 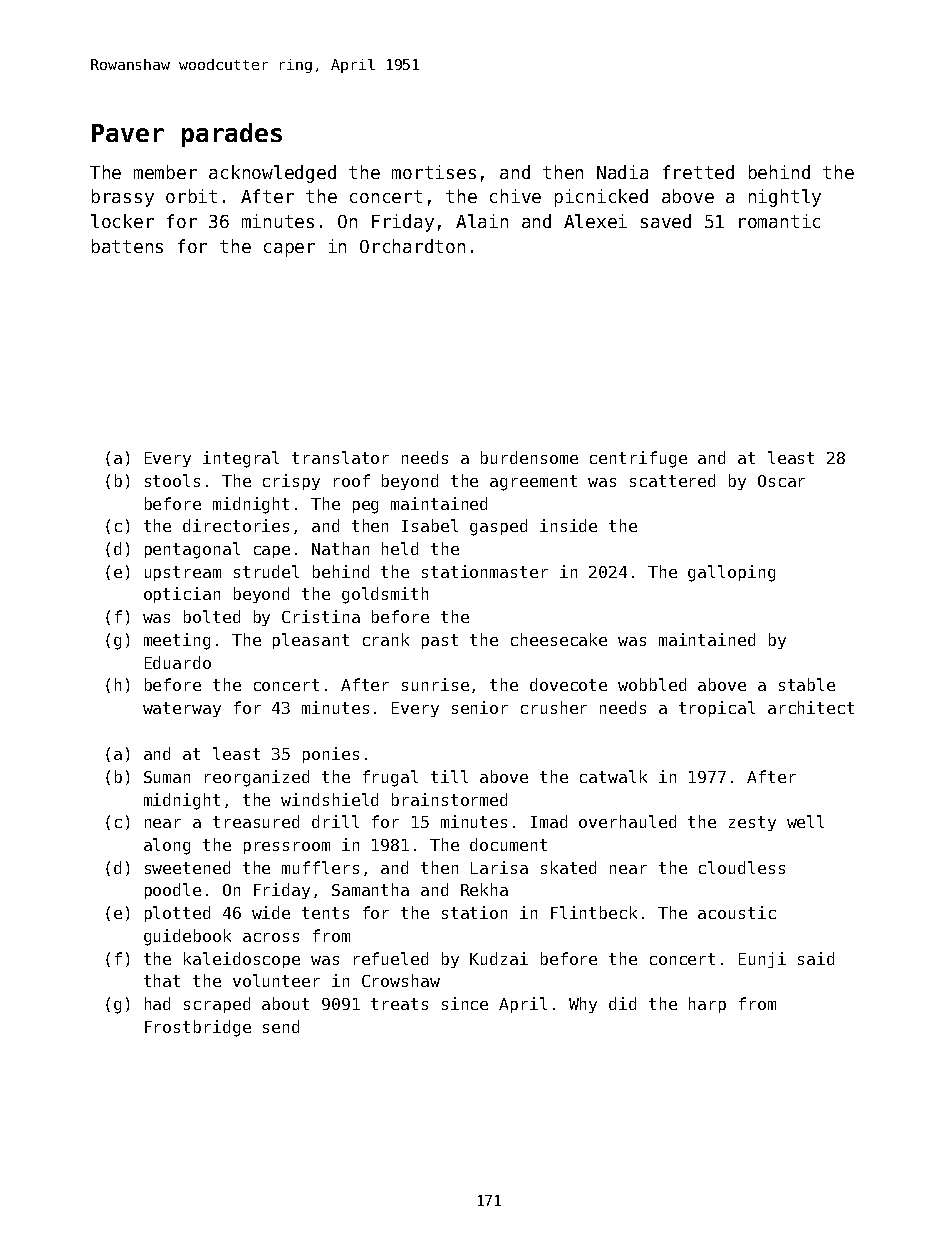 What do you see at coordinates (198, 1028) in the image?
I see `Frostbridge` at bounding box center [198, 1028].
